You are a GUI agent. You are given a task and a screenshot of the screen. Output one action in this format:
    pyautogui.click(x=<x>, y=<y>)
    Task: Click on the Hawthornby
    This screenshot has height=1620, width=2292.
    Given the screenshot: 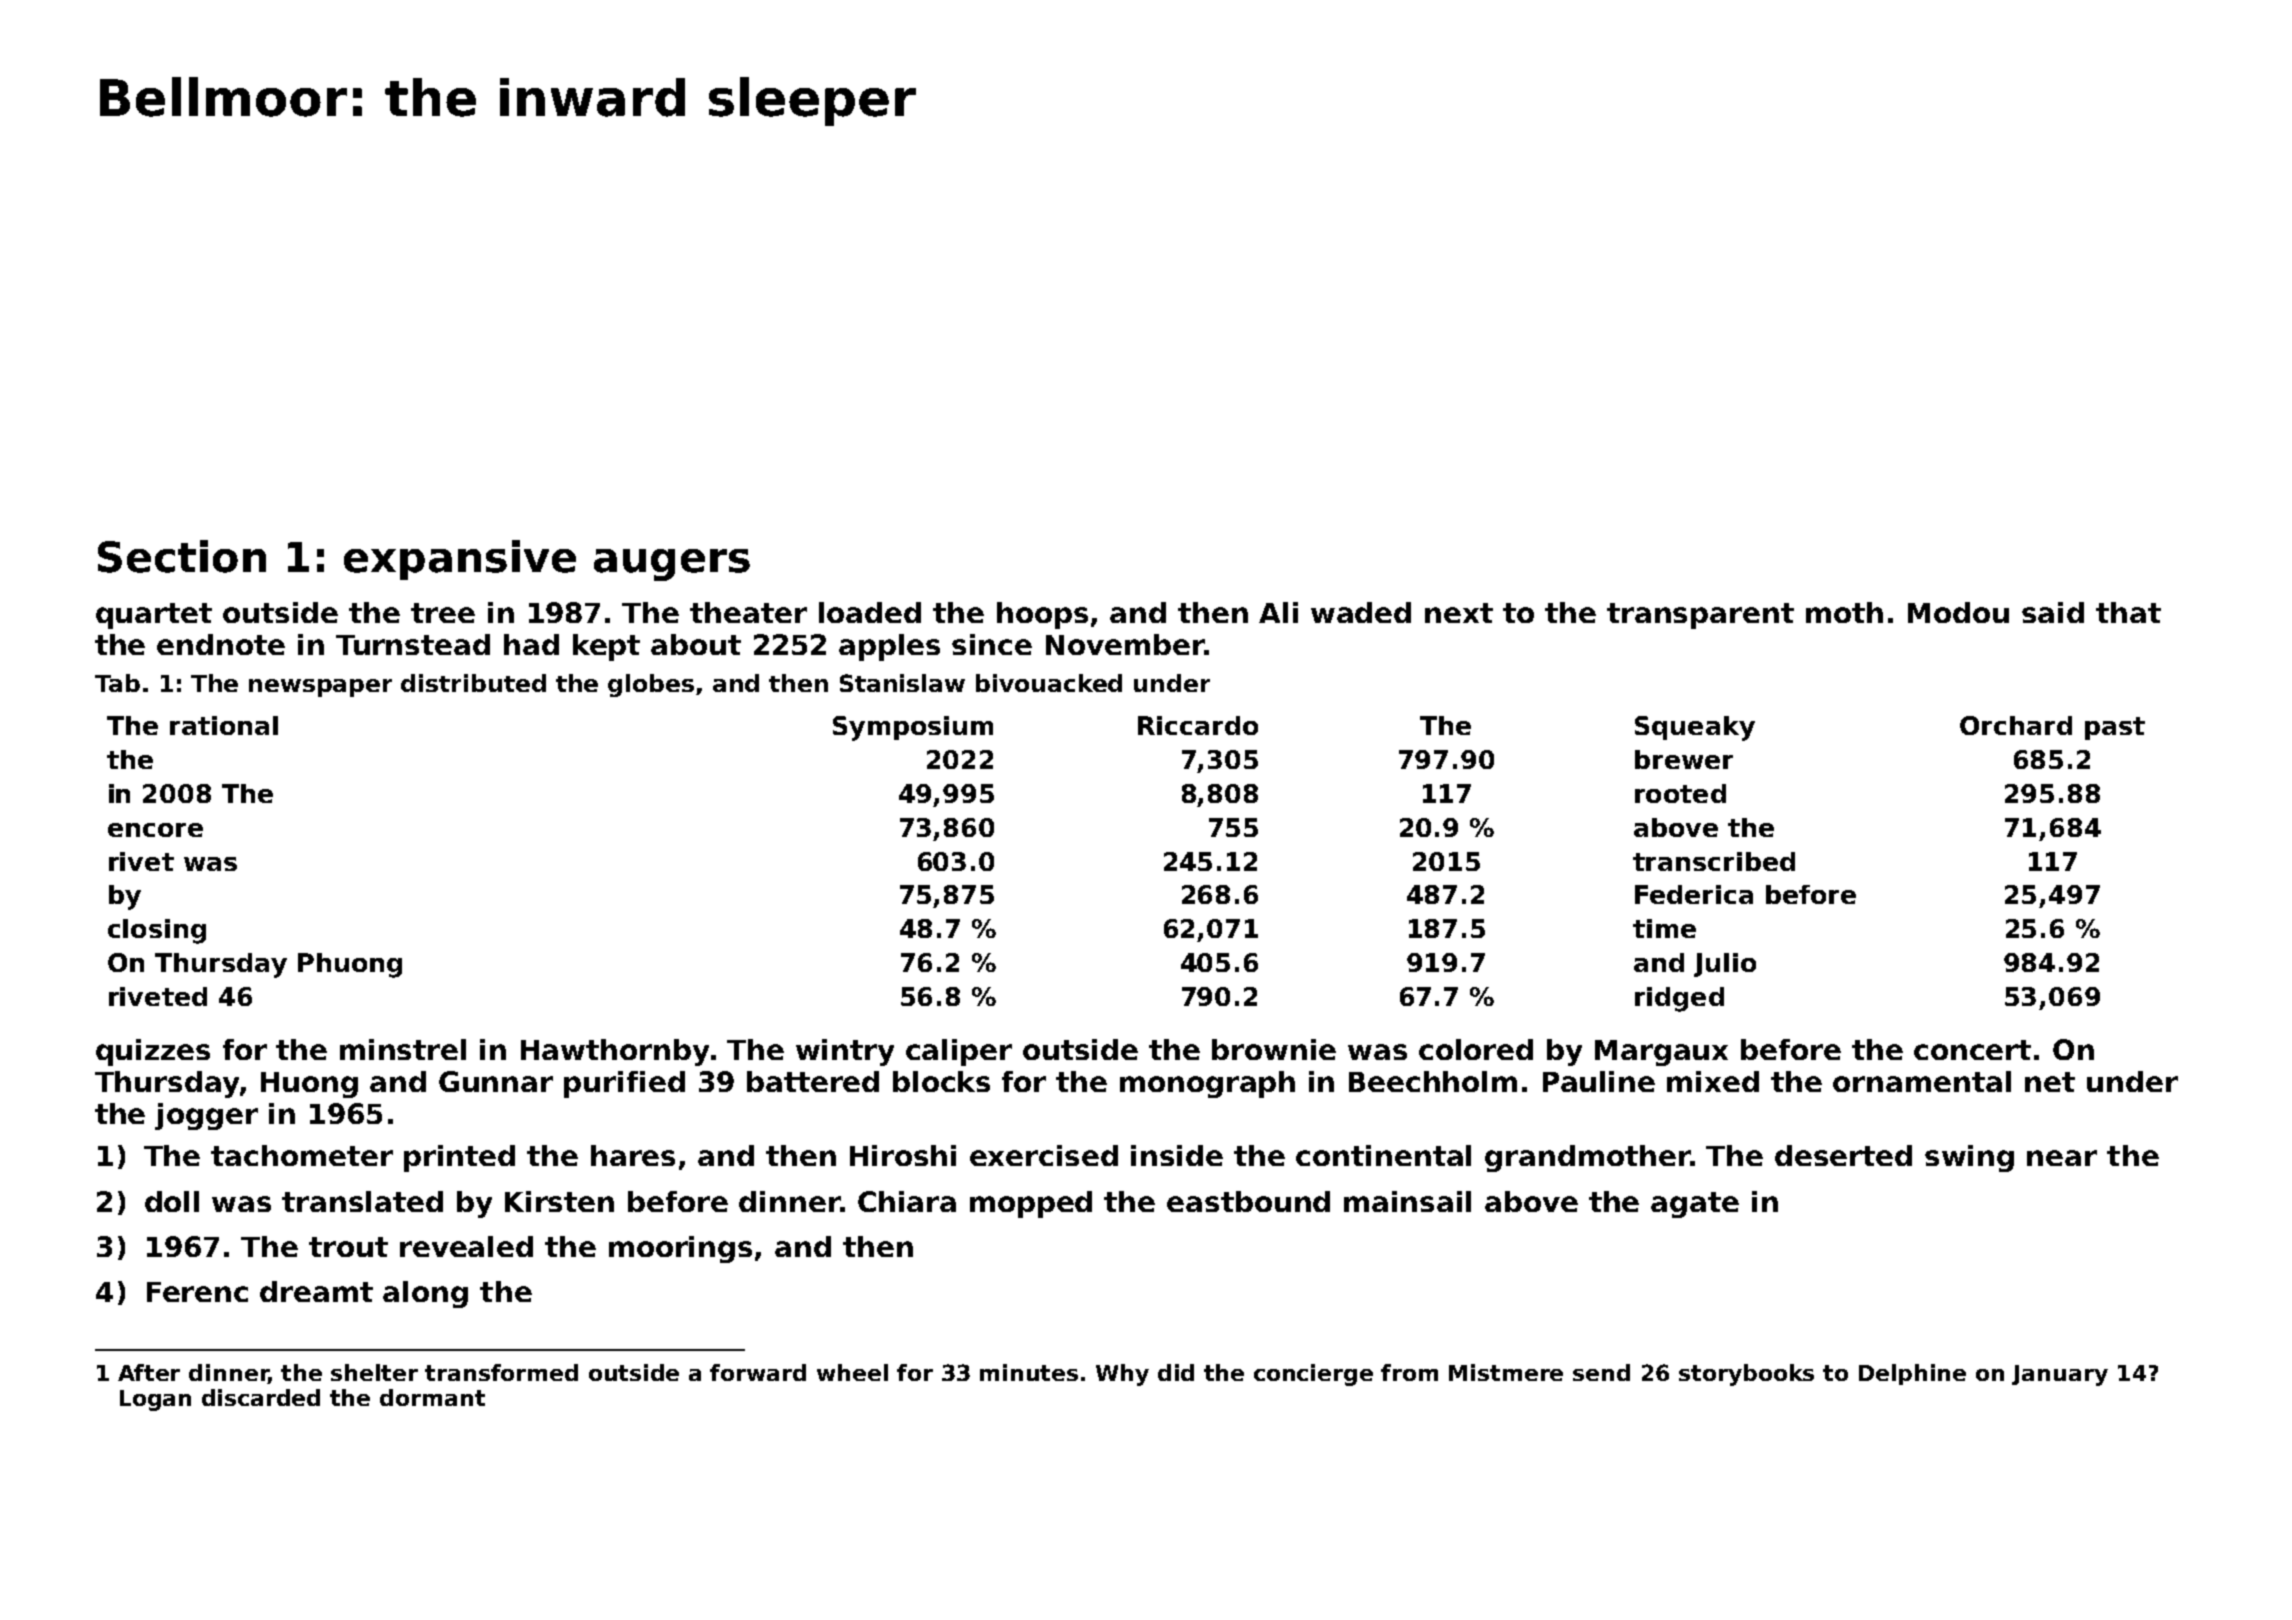 What is the action you would take?
    pyautogui.click(x=615, y=1052)
